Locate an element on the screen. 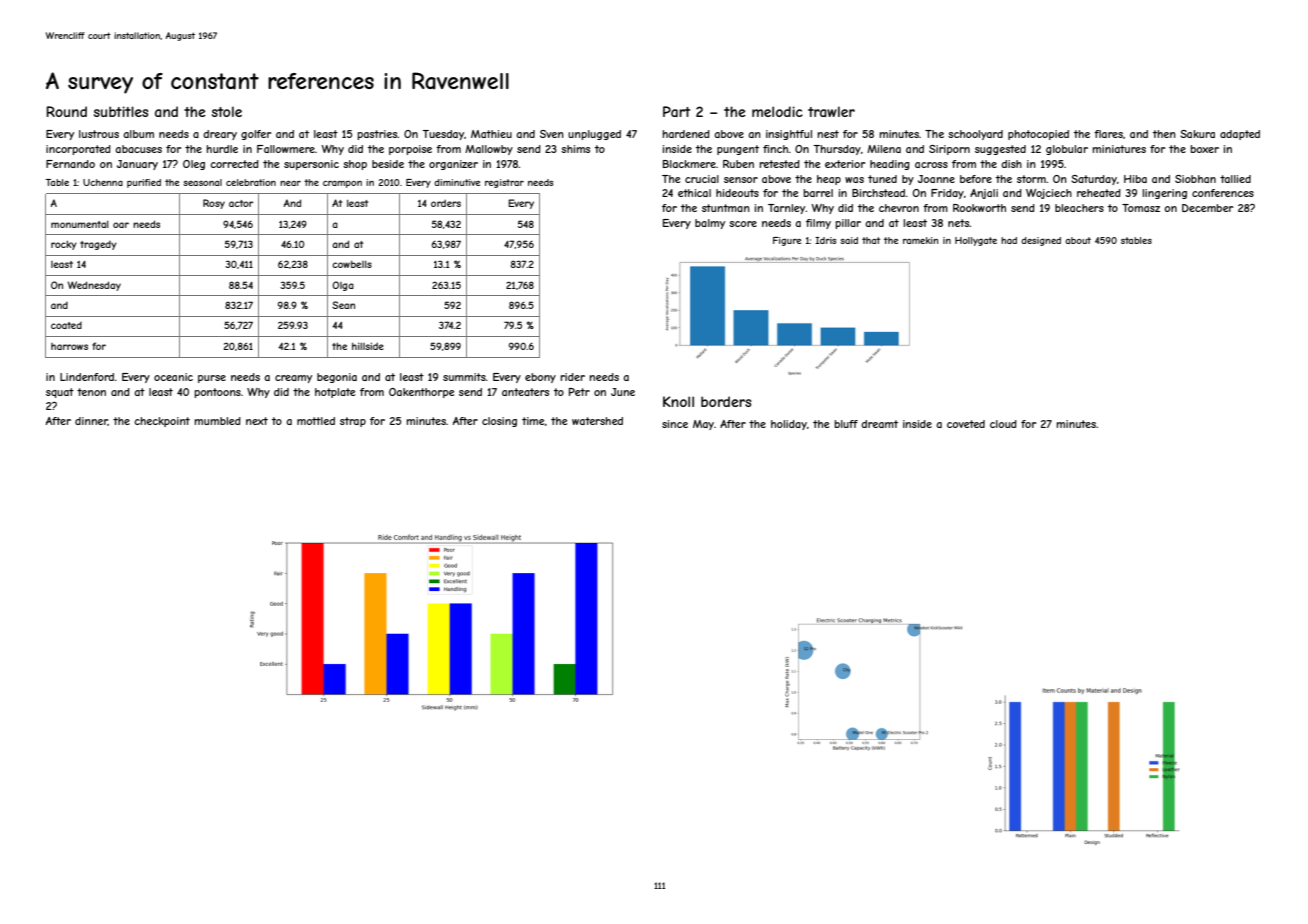 Image resolution: width=1308 pixels, height=924 pixels. before is located at coordinates (976, 179).
